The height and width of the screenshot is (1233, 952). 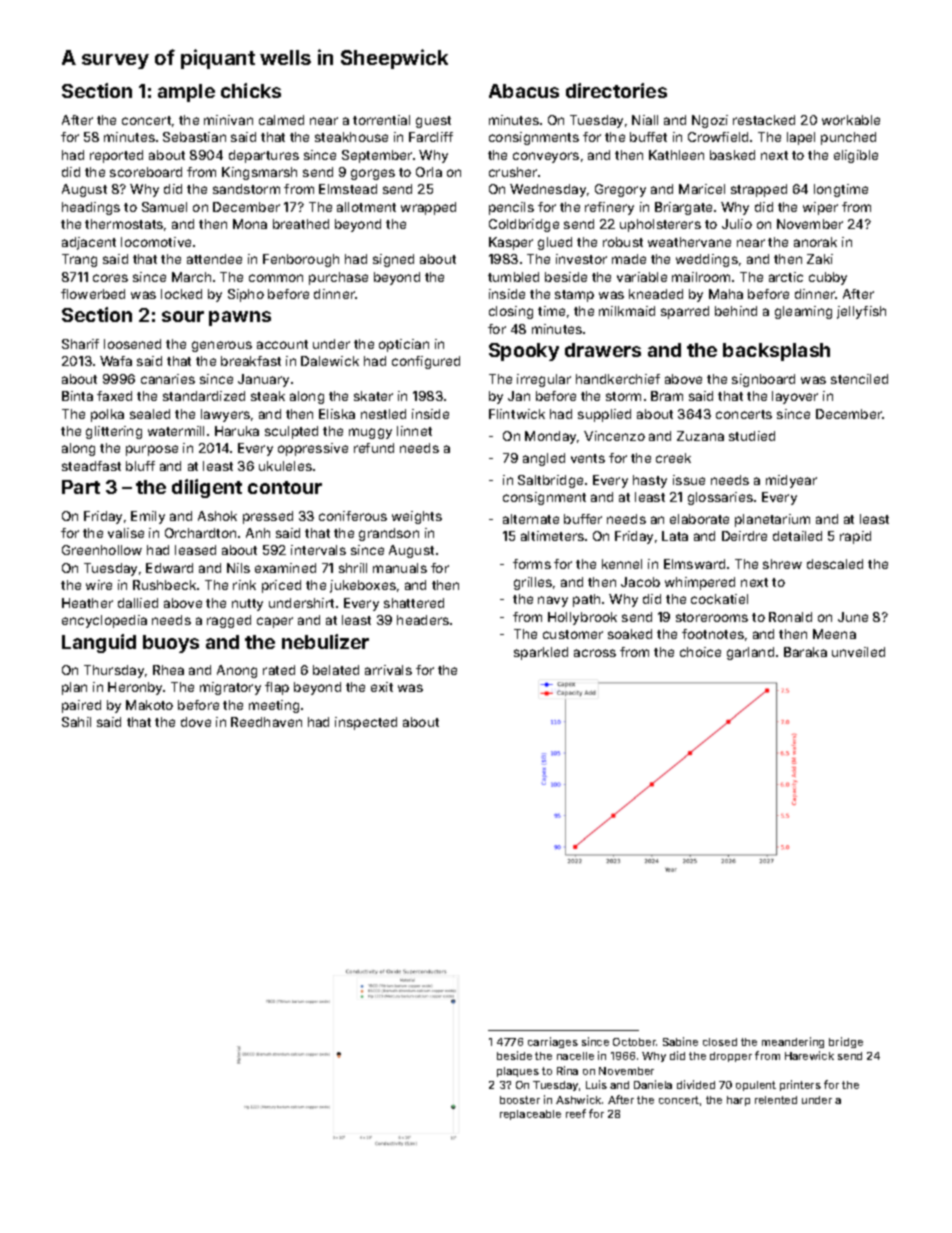 I want to click on punched, so click(x=848, y=138).
